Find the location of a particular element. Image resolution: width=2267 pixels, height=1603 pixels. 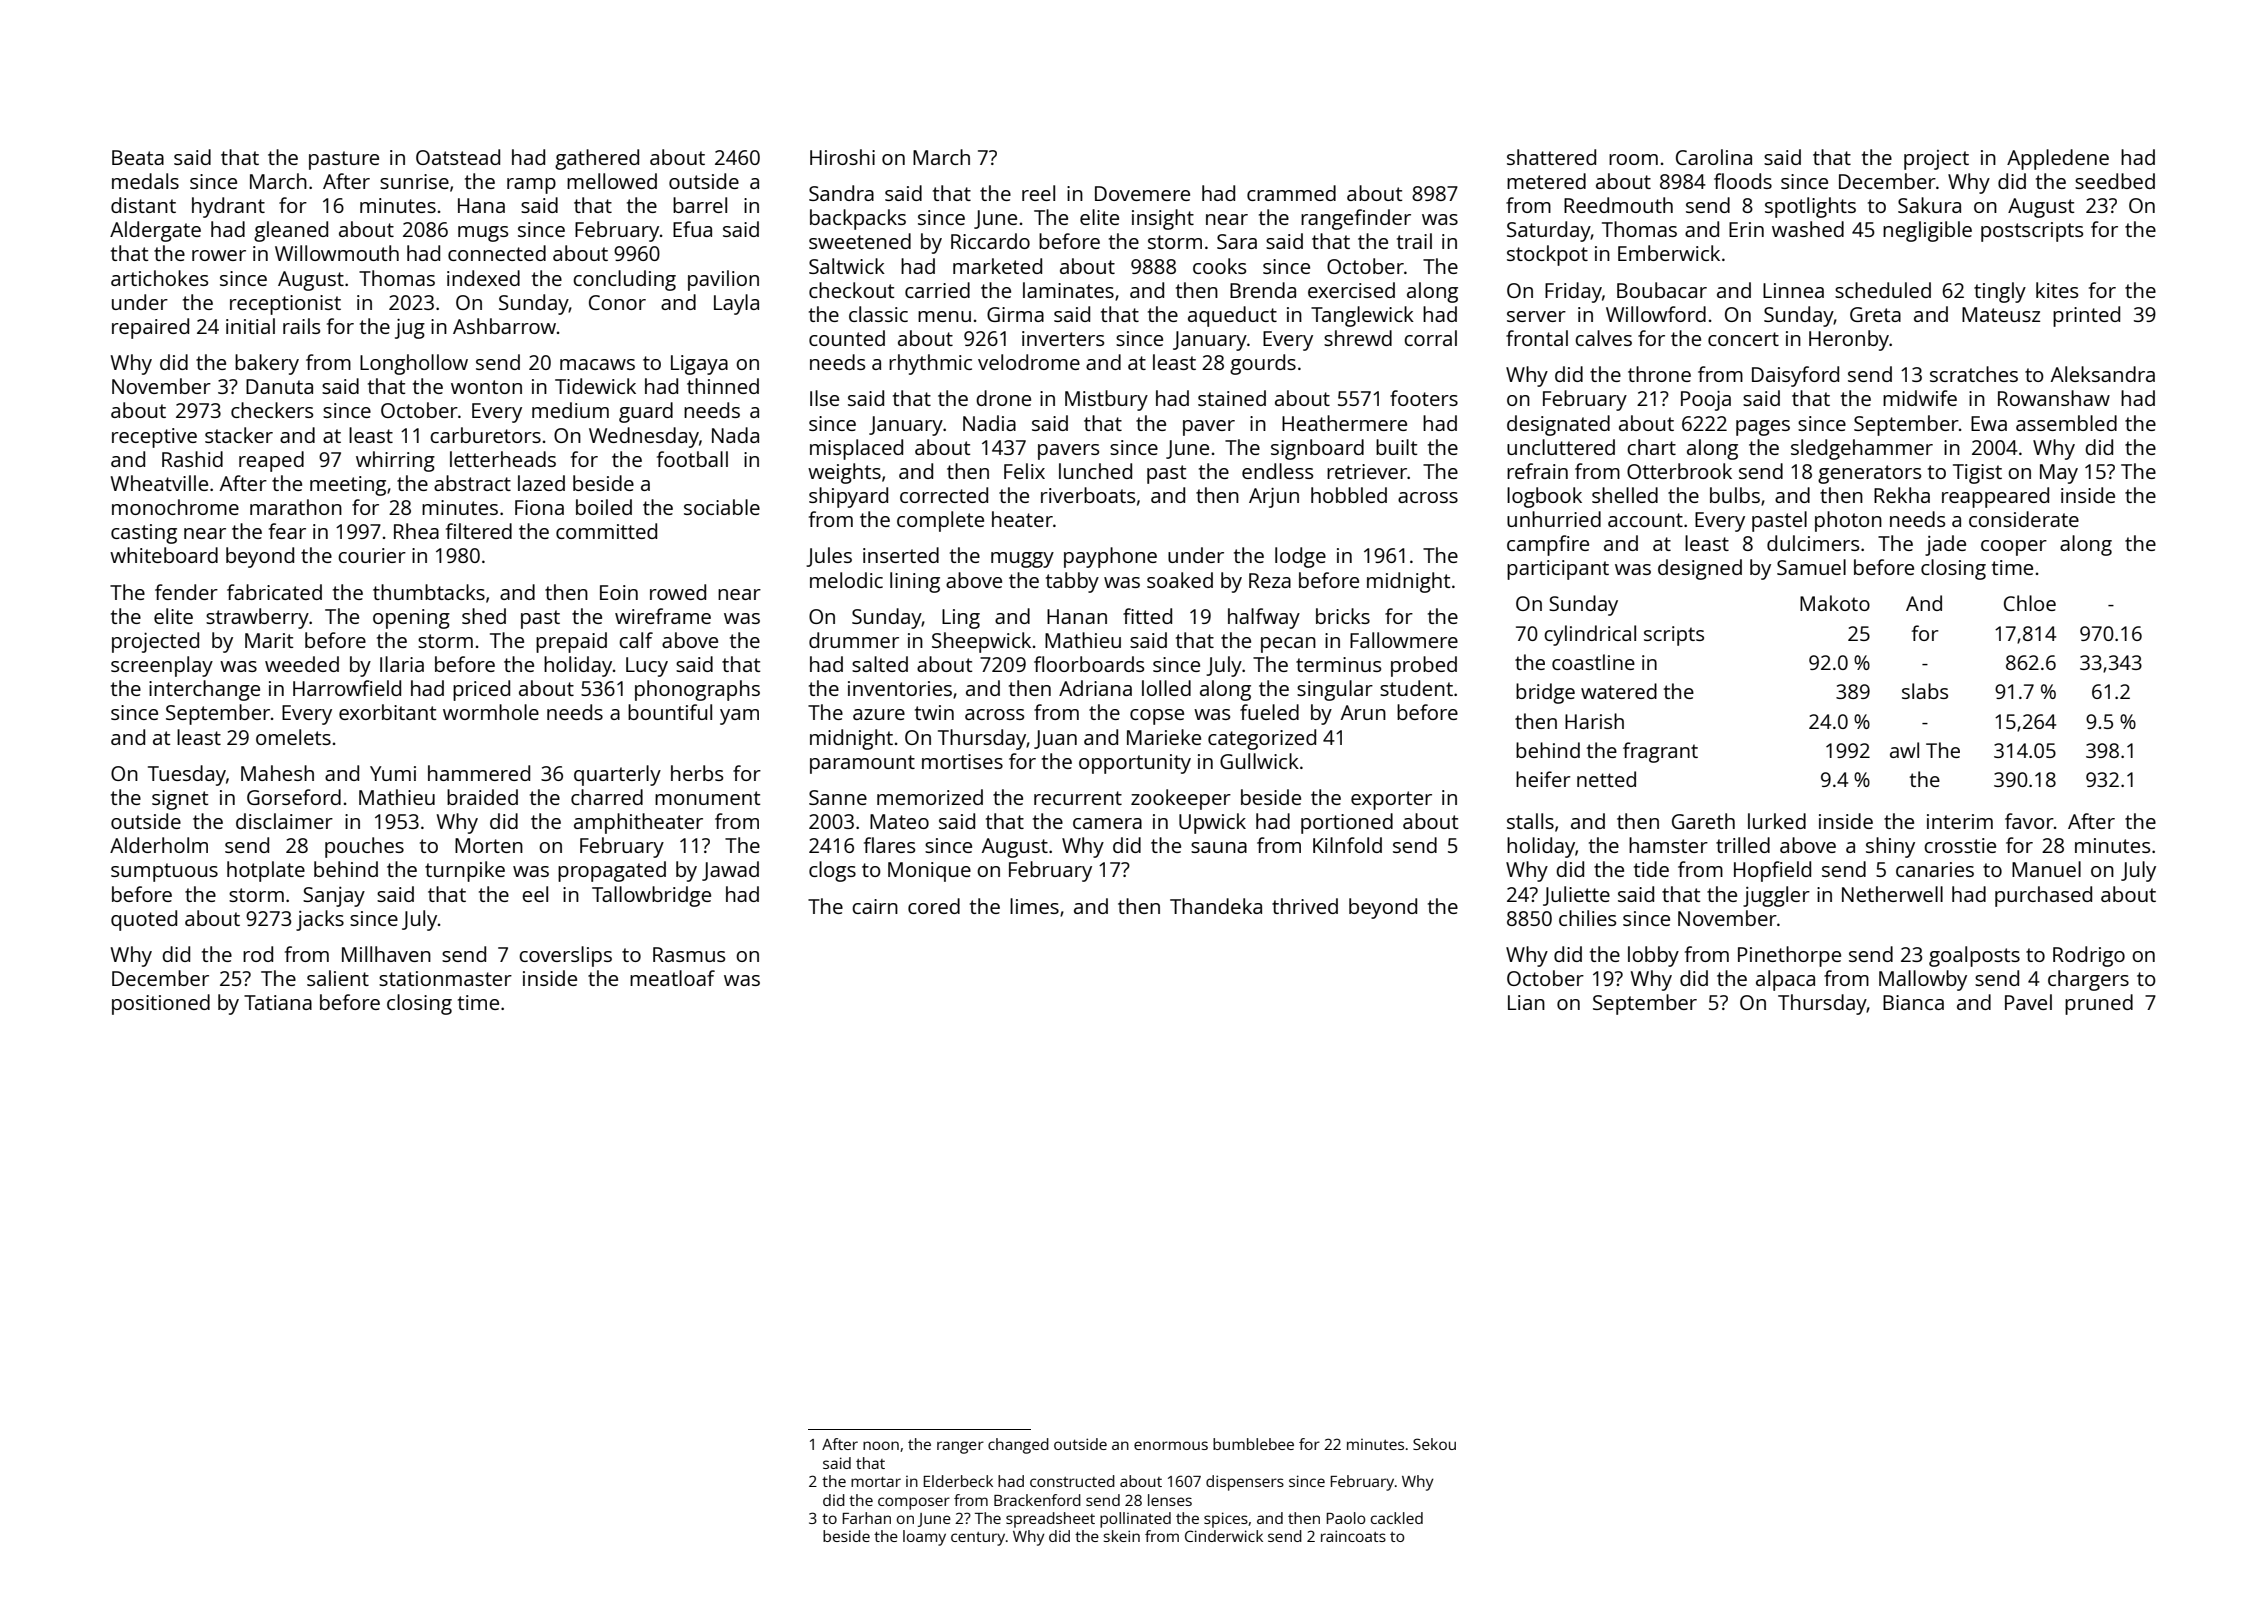

pruned is located at coordinates (2099, 1004).
